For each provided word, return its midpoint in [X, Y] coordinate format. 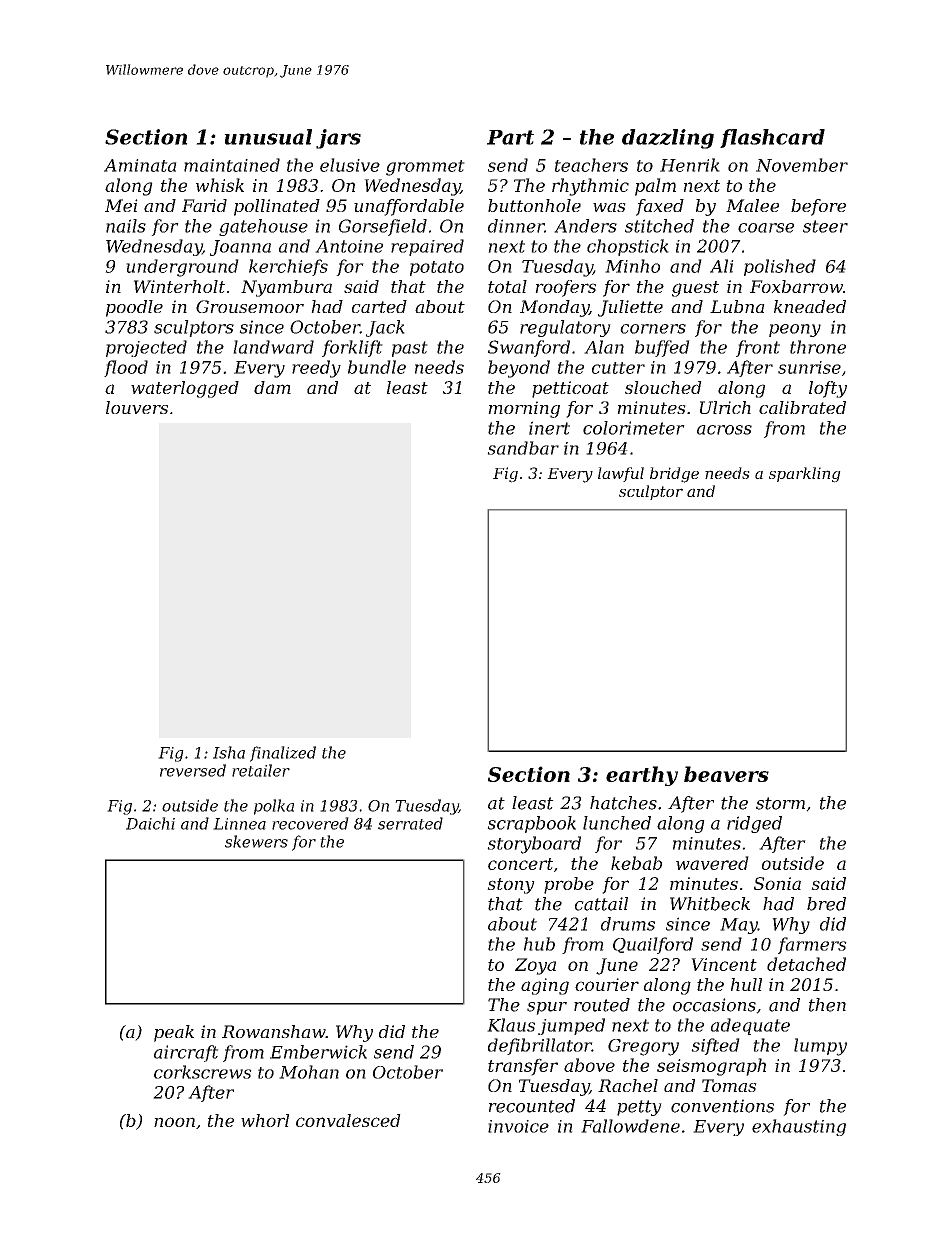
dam [272, 387]
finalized [283, 754]
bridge [674, 475]
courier [607, 984]
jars [338, 139]
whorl [265, 1120]
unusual [268, 137]
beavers [726, 774]
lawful [621, 474]
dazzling [668, 139]
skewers [256, 841]
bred [826, 904]
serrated [410, 823]
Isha [229, 752]
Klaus [511, 1025]
